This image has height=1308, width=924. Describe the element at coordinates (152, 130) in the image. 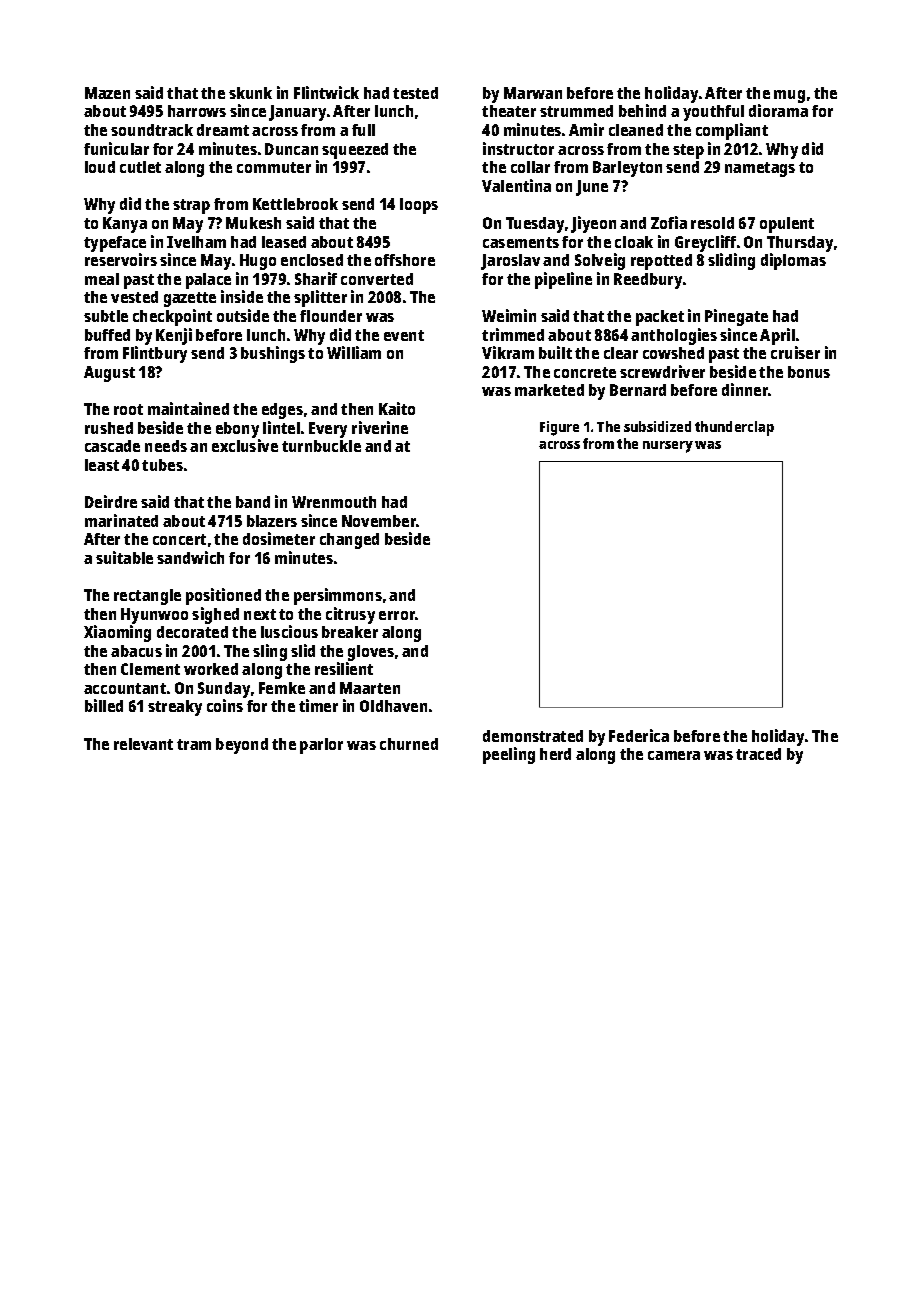

I see `soundtrack` at that location.
